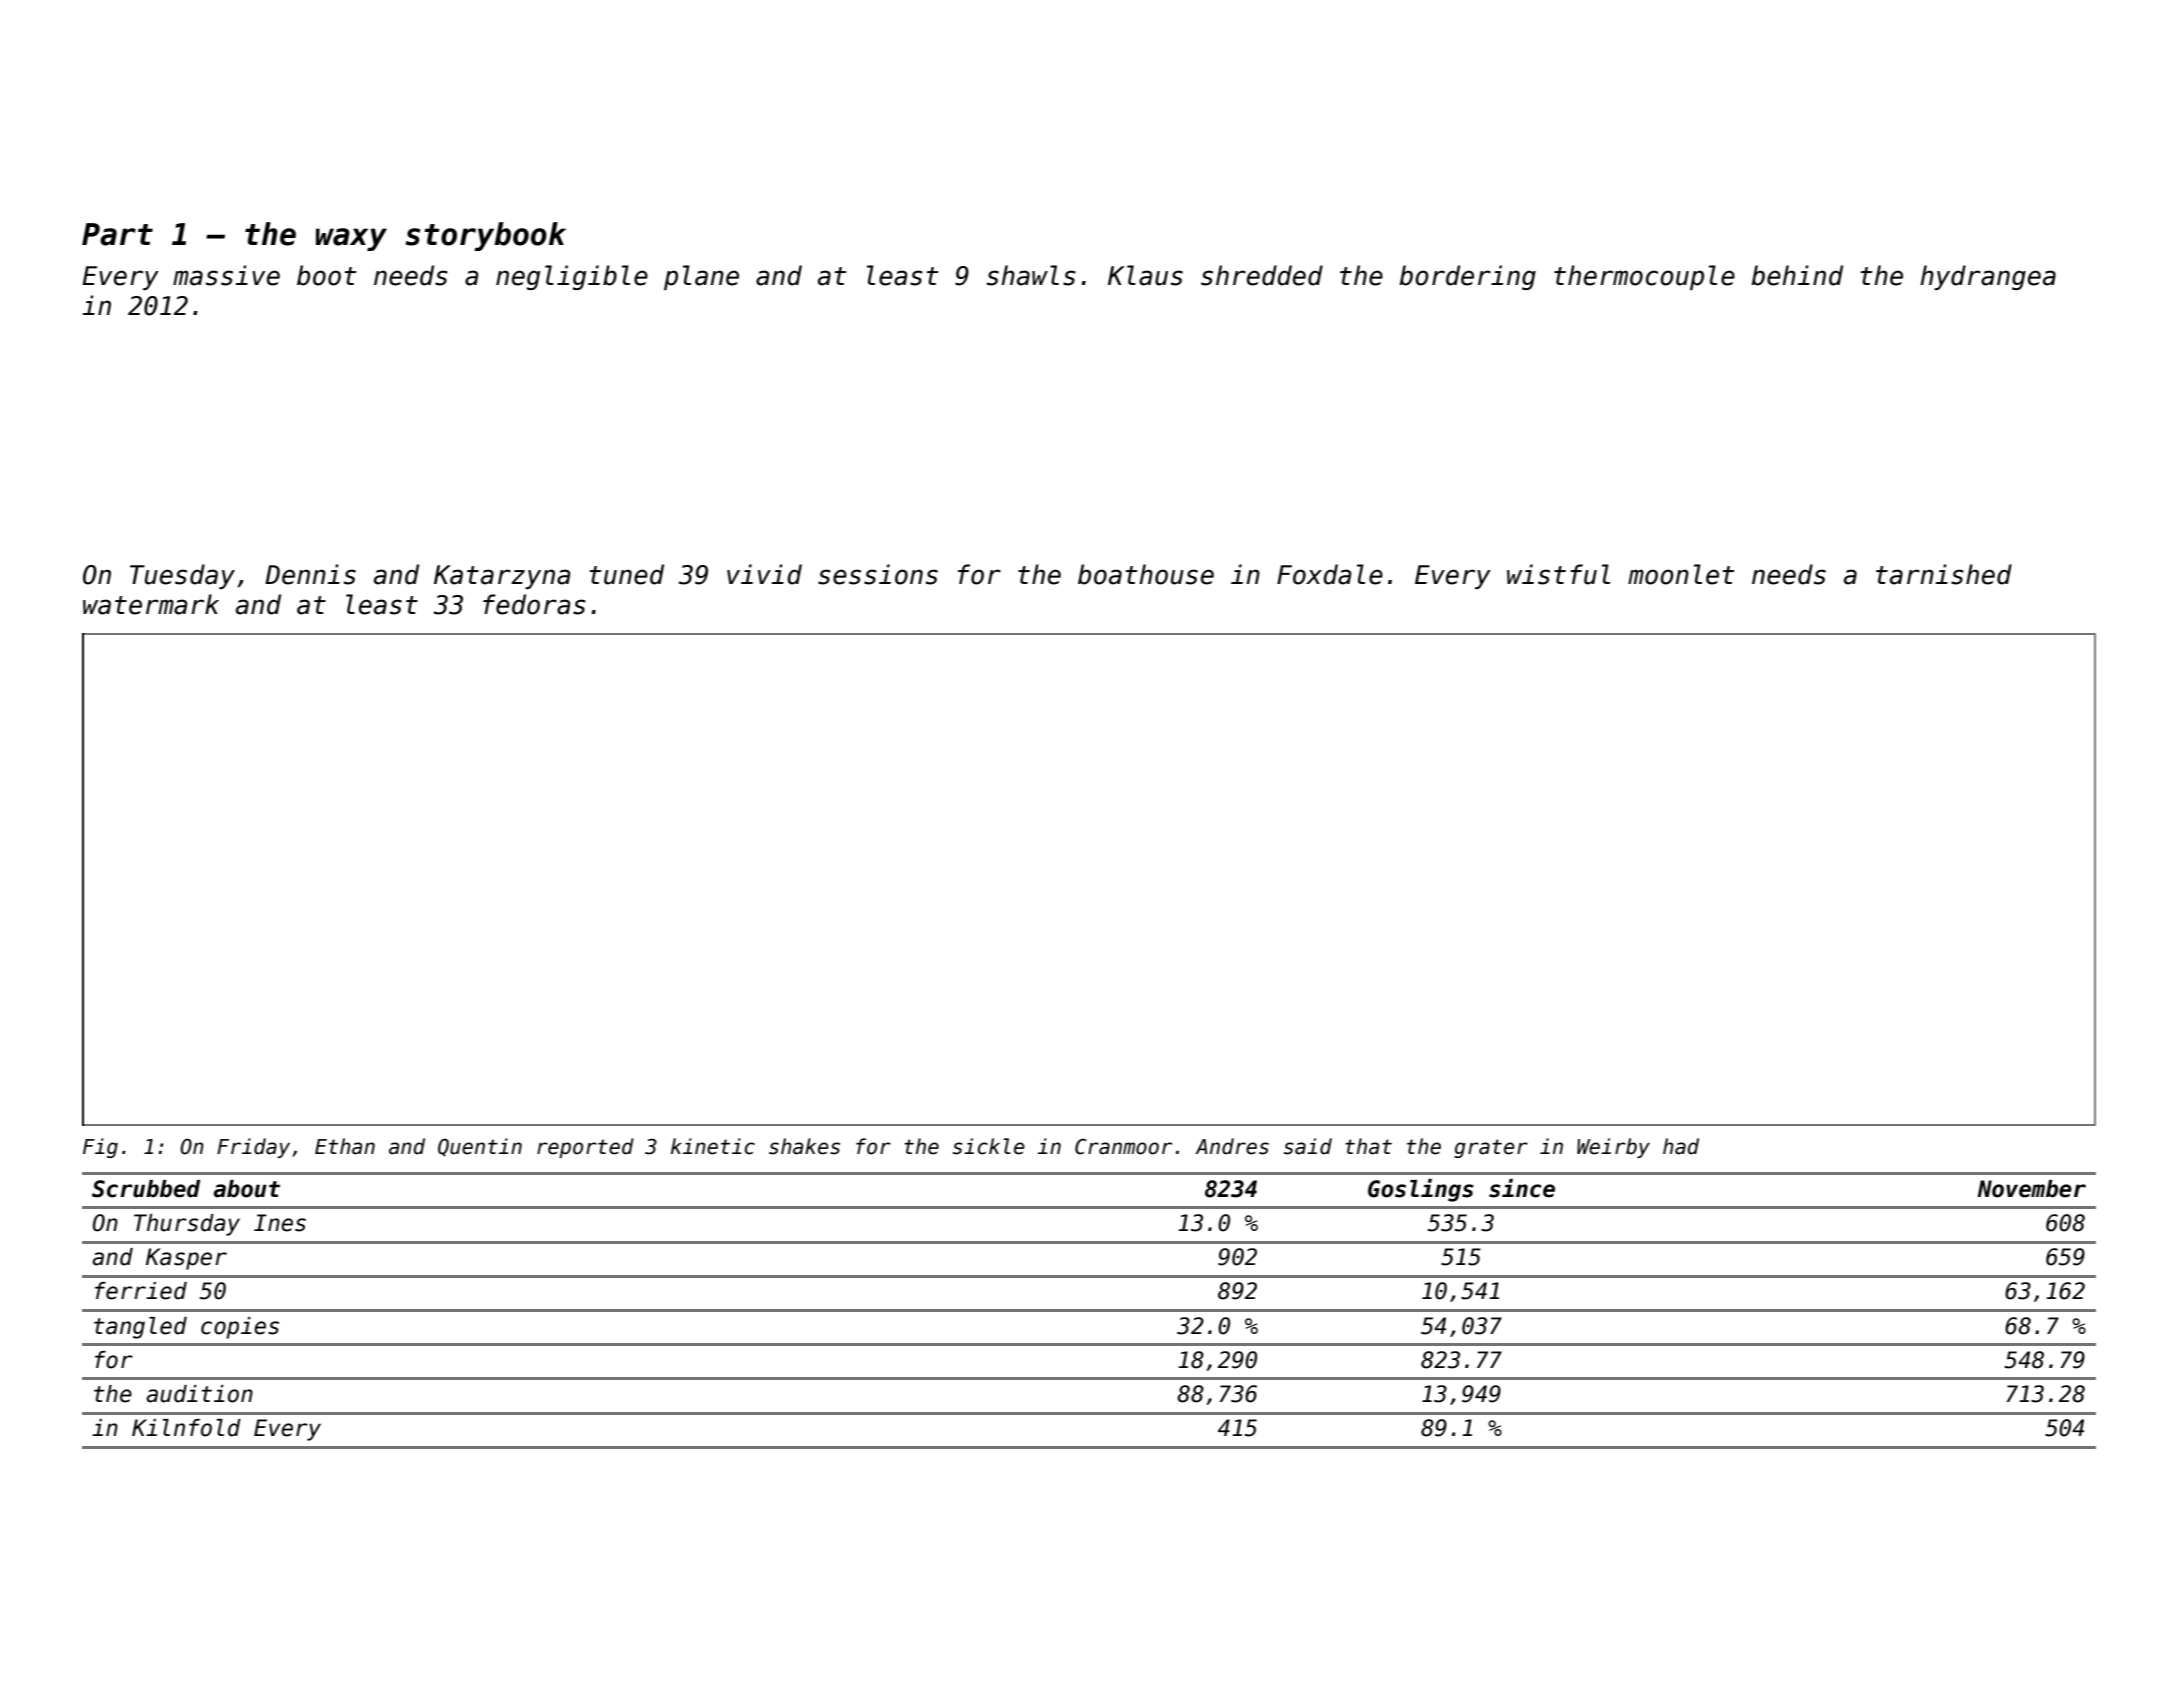 The height and width of the screenshot is (1683, 2178). What do you see at coordinates (182, 576) in the screenshot?
I see `Tuesday` at bounding box center [182, 576].
